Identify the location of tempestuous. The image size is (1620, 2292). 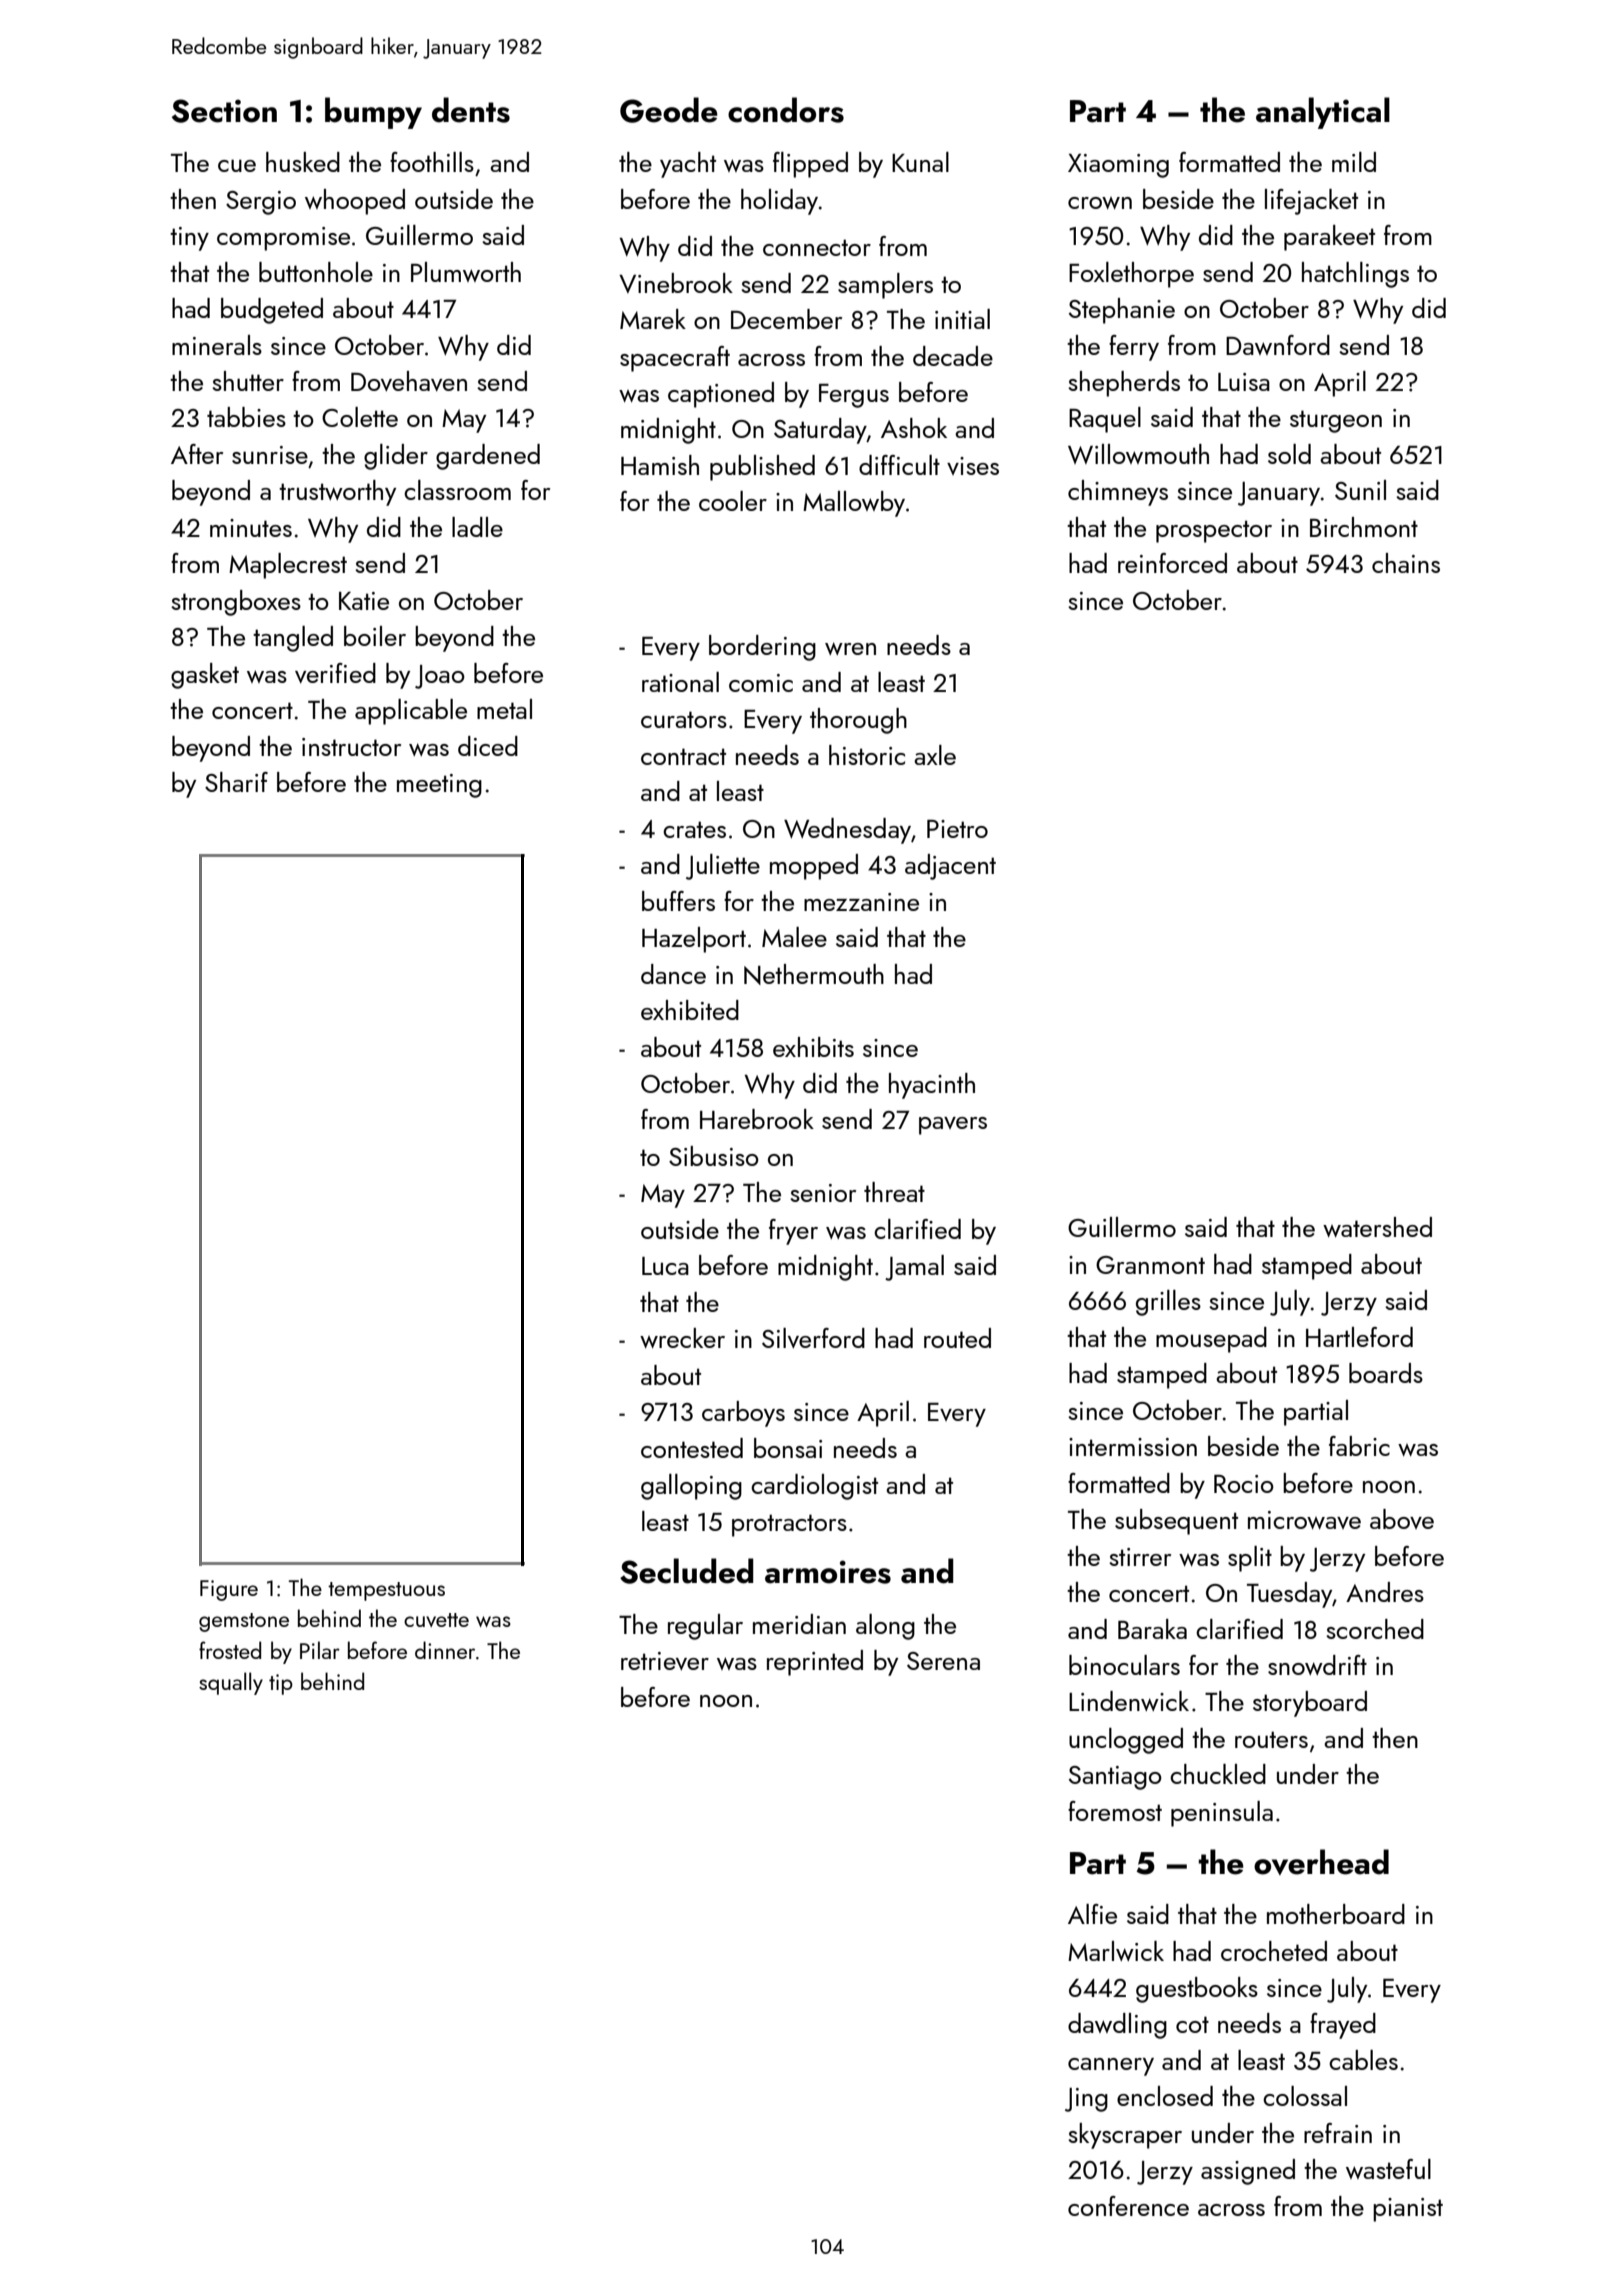
(386, 1591).
